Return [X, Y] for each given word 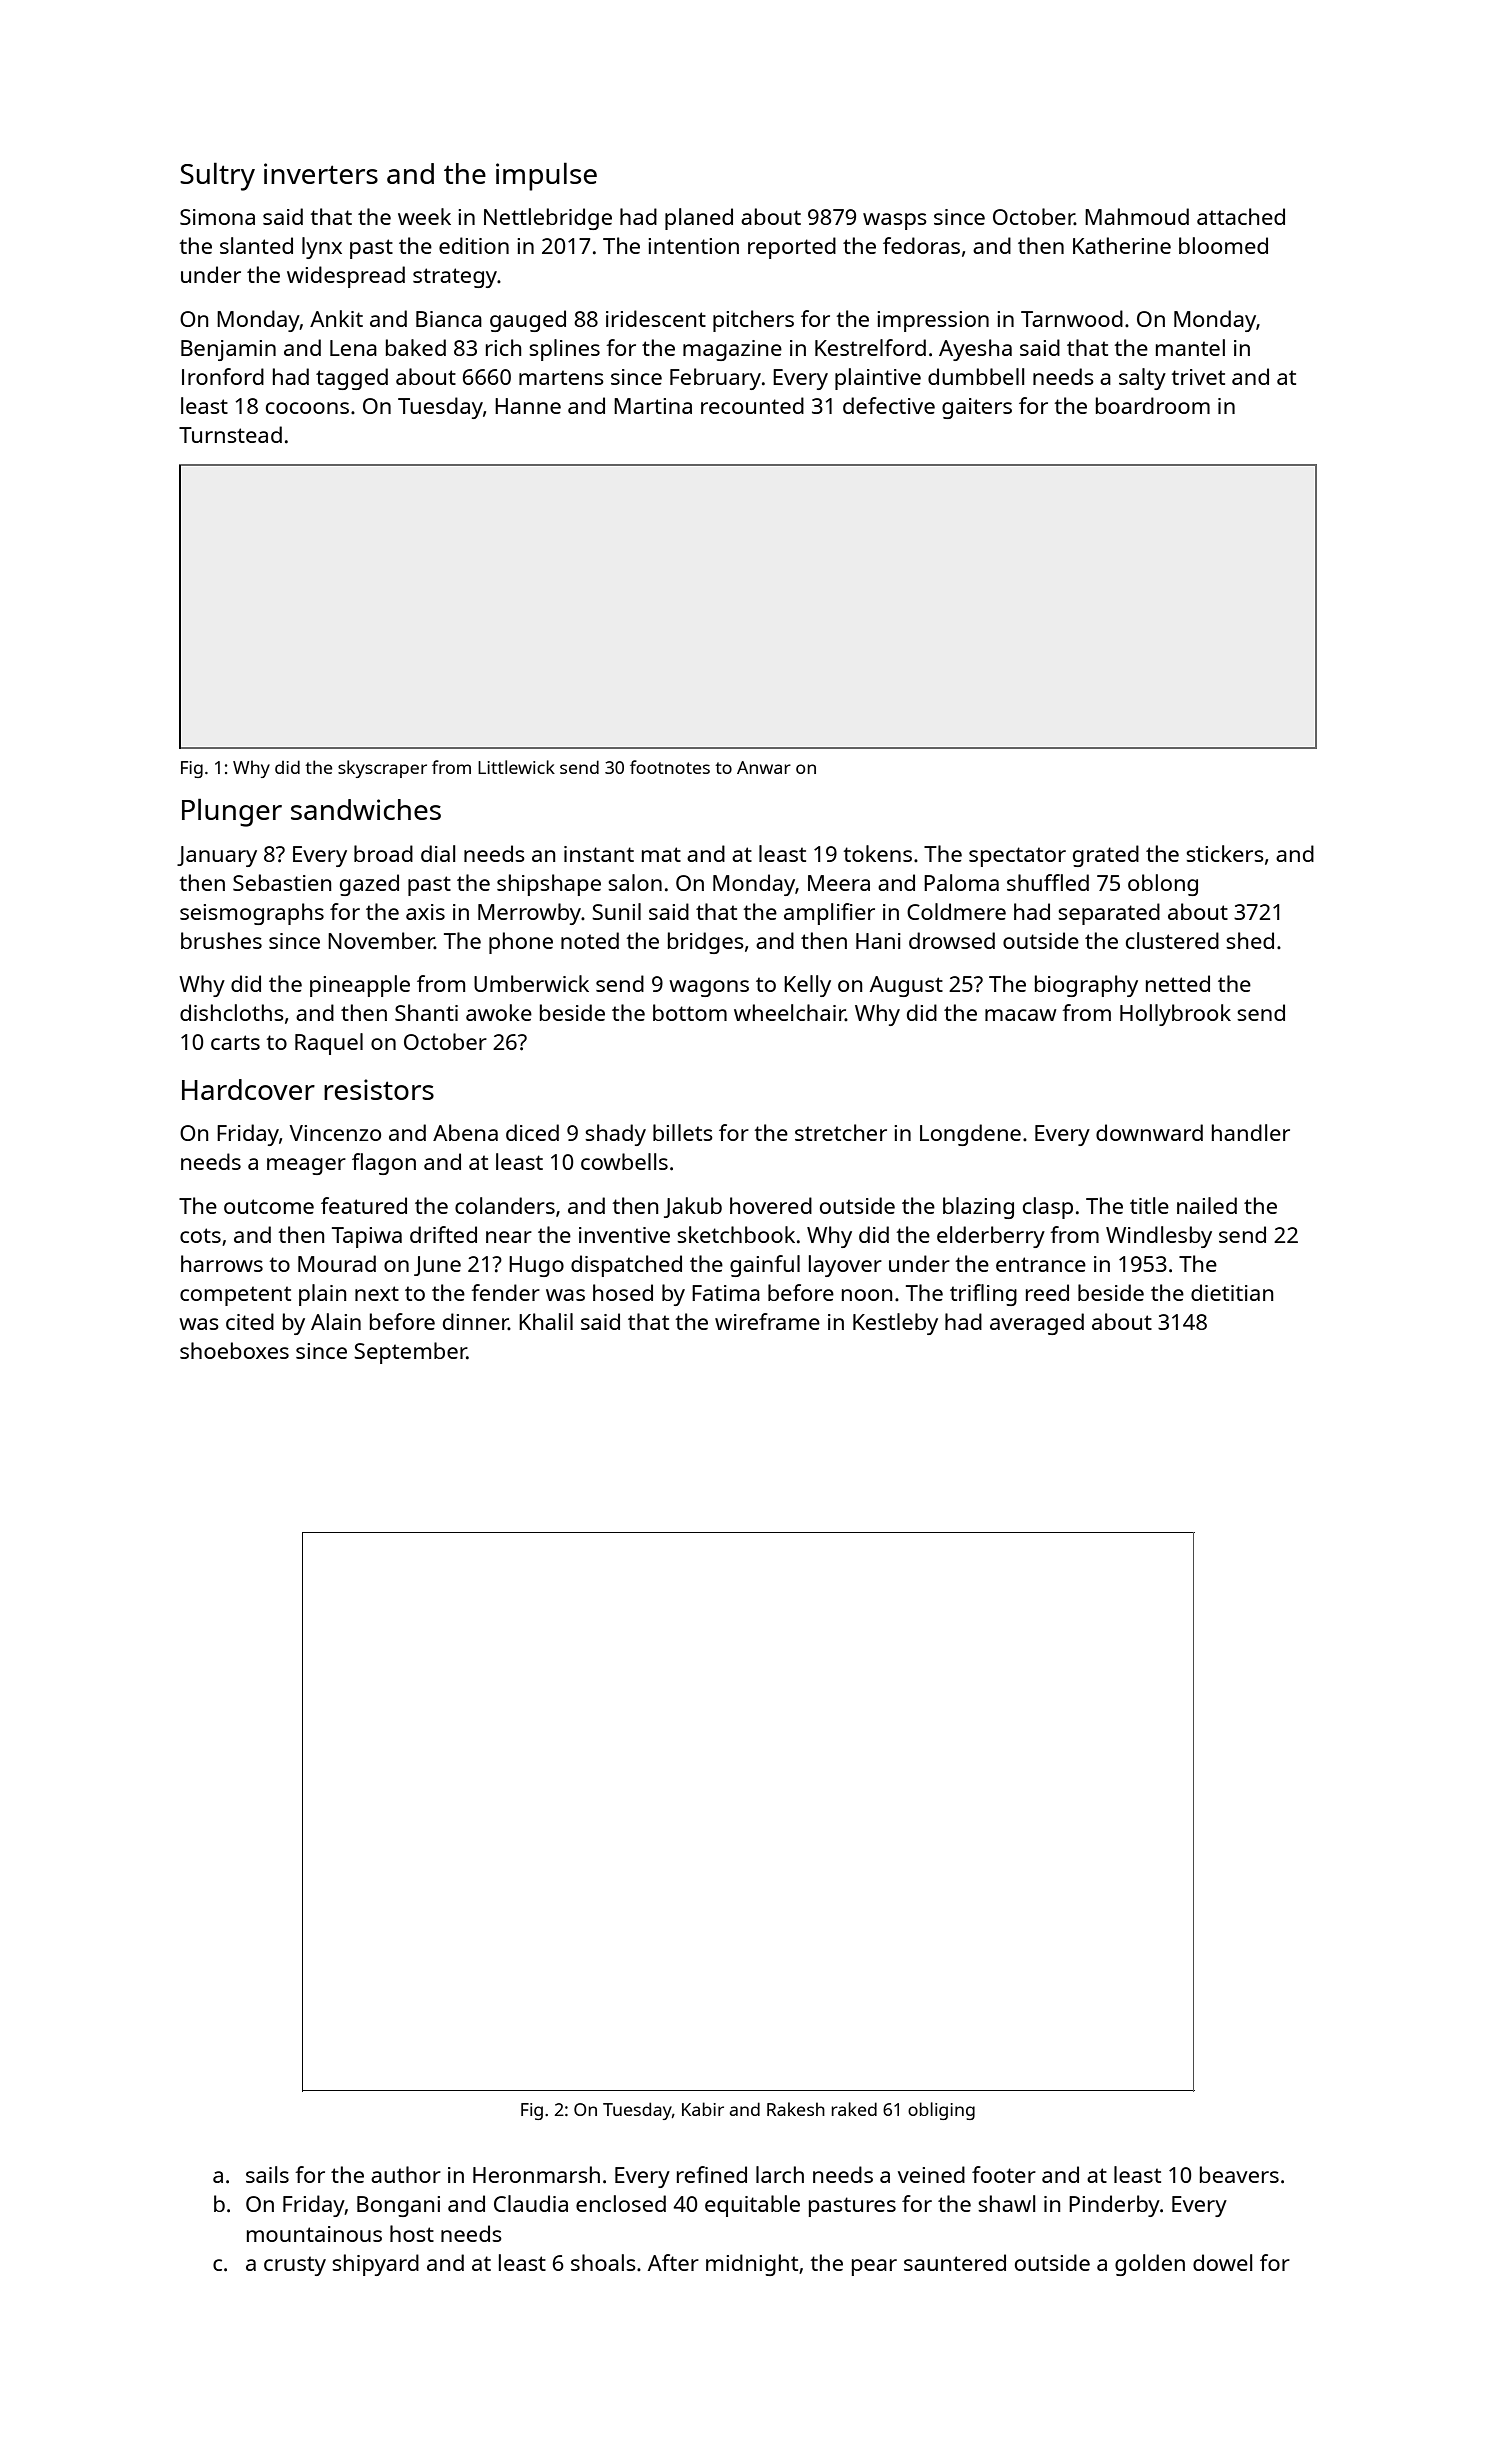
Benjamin [228, 350]
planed [699, 219]
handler [1251, 1132]
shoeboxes [234, 1350]
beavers [1239, 2174]
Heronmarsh [536, 2174]
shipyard [375, 2265]
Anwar [764, 767]
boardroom [1153, 405]
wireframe [767, 1321]
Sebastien [282, 882]
